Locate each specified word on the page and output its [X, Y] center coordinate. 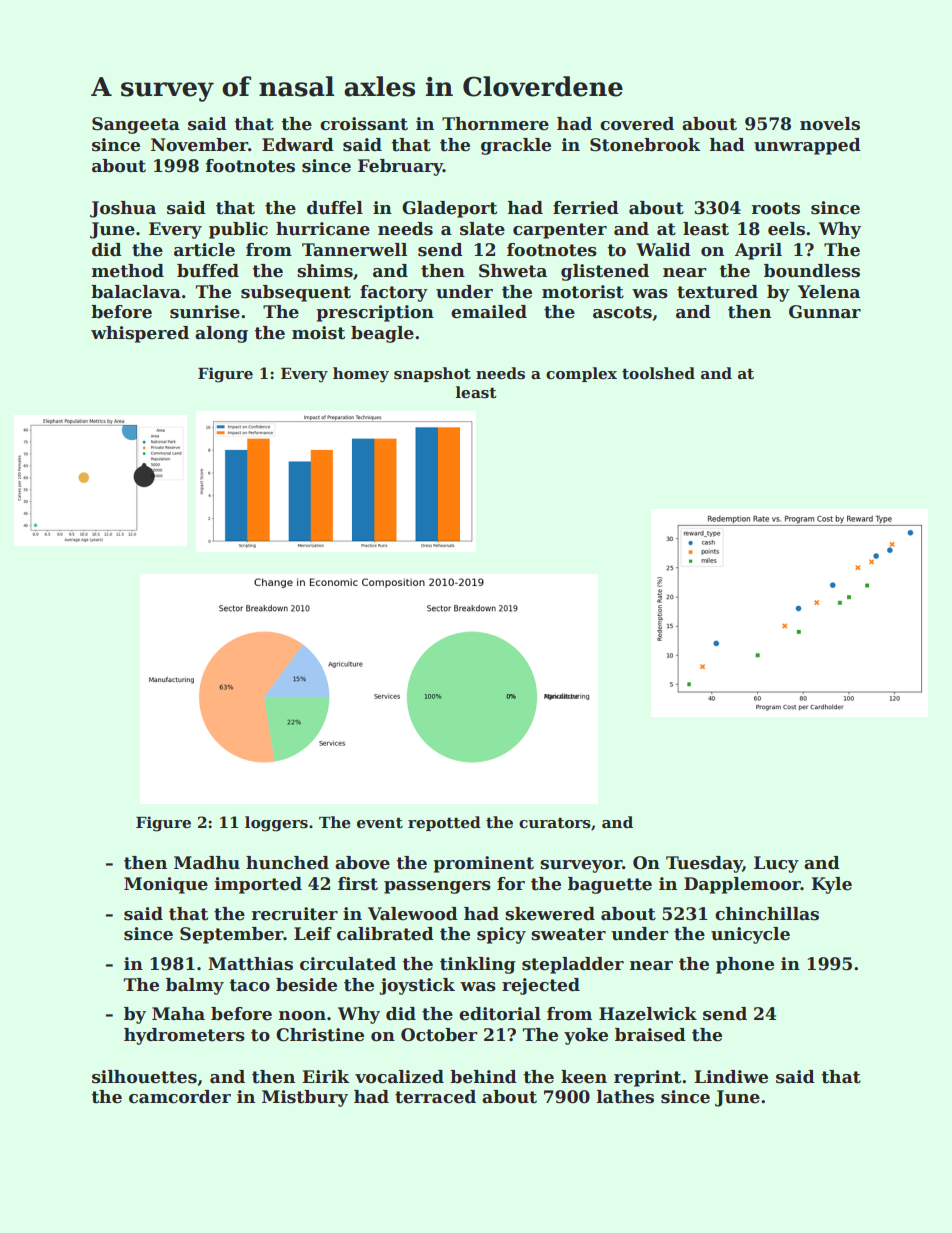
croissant [364, 124]
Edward [298, 145]
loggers [276, 824]
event [380, 822]
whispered [140, 334]
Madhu [207, 863]
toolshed [658, 373]
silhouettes [144, 1077]
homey [361, 375]
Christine [320, 1035]
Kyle [831, 885]
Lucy [776, 864]
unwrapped [807, 146]
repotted [444, 823]
